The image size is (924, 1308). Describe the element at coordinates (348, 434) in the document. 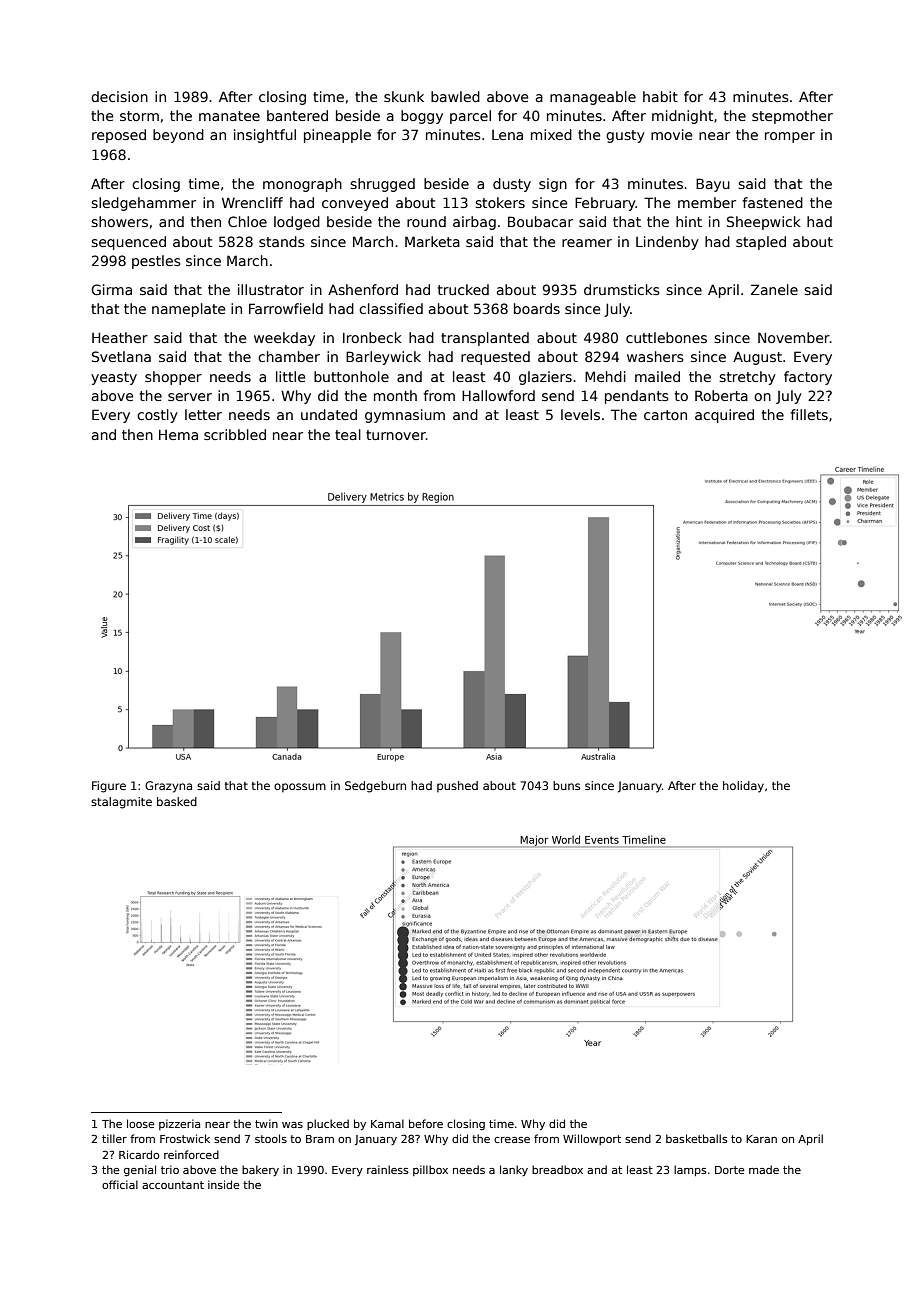

I see `teal` at that location.
